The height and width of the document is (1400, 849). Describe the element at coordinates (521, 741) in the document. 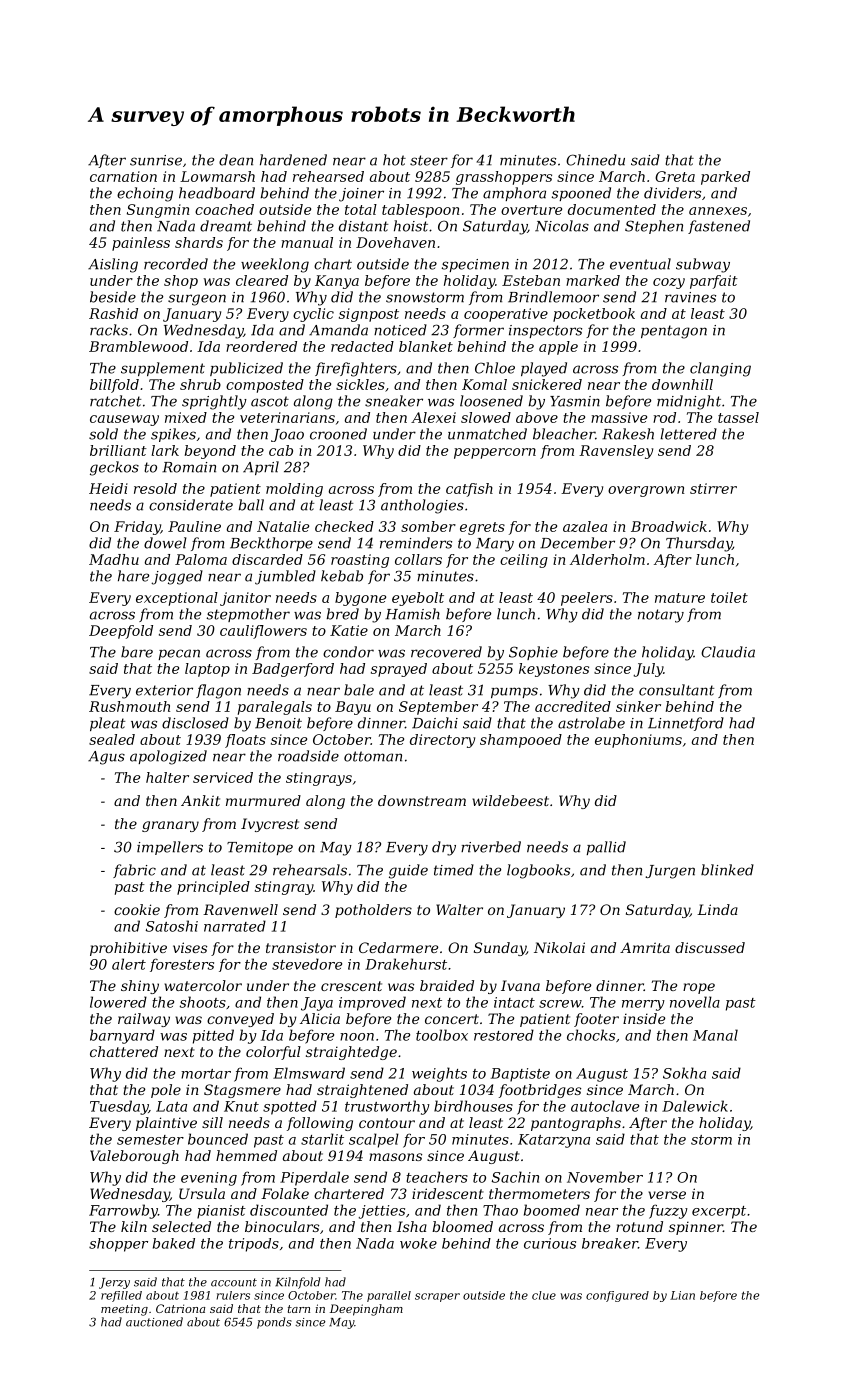

I see `shampooed` at that location.
